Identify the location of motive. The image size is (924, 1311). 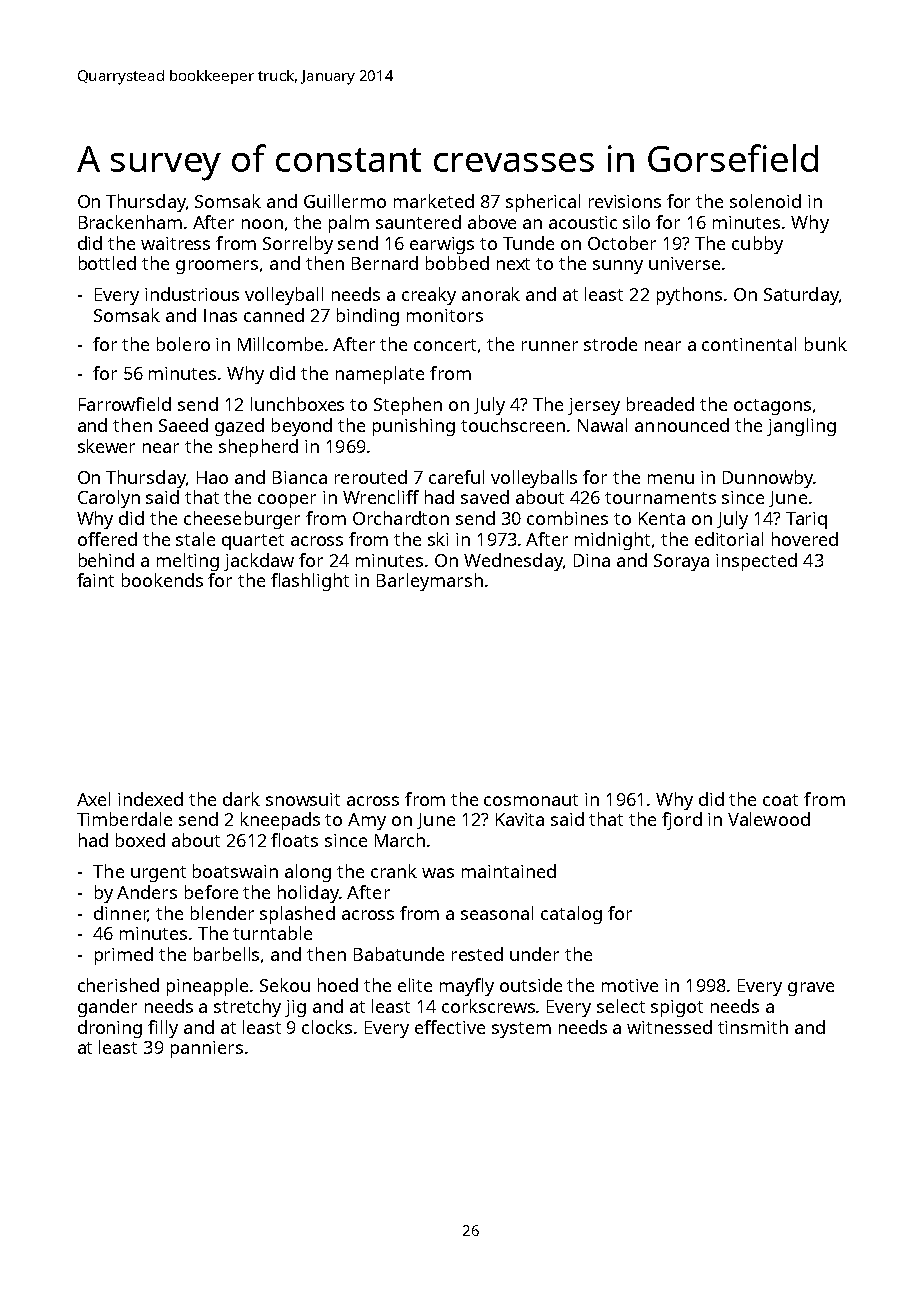
(630, 985).
